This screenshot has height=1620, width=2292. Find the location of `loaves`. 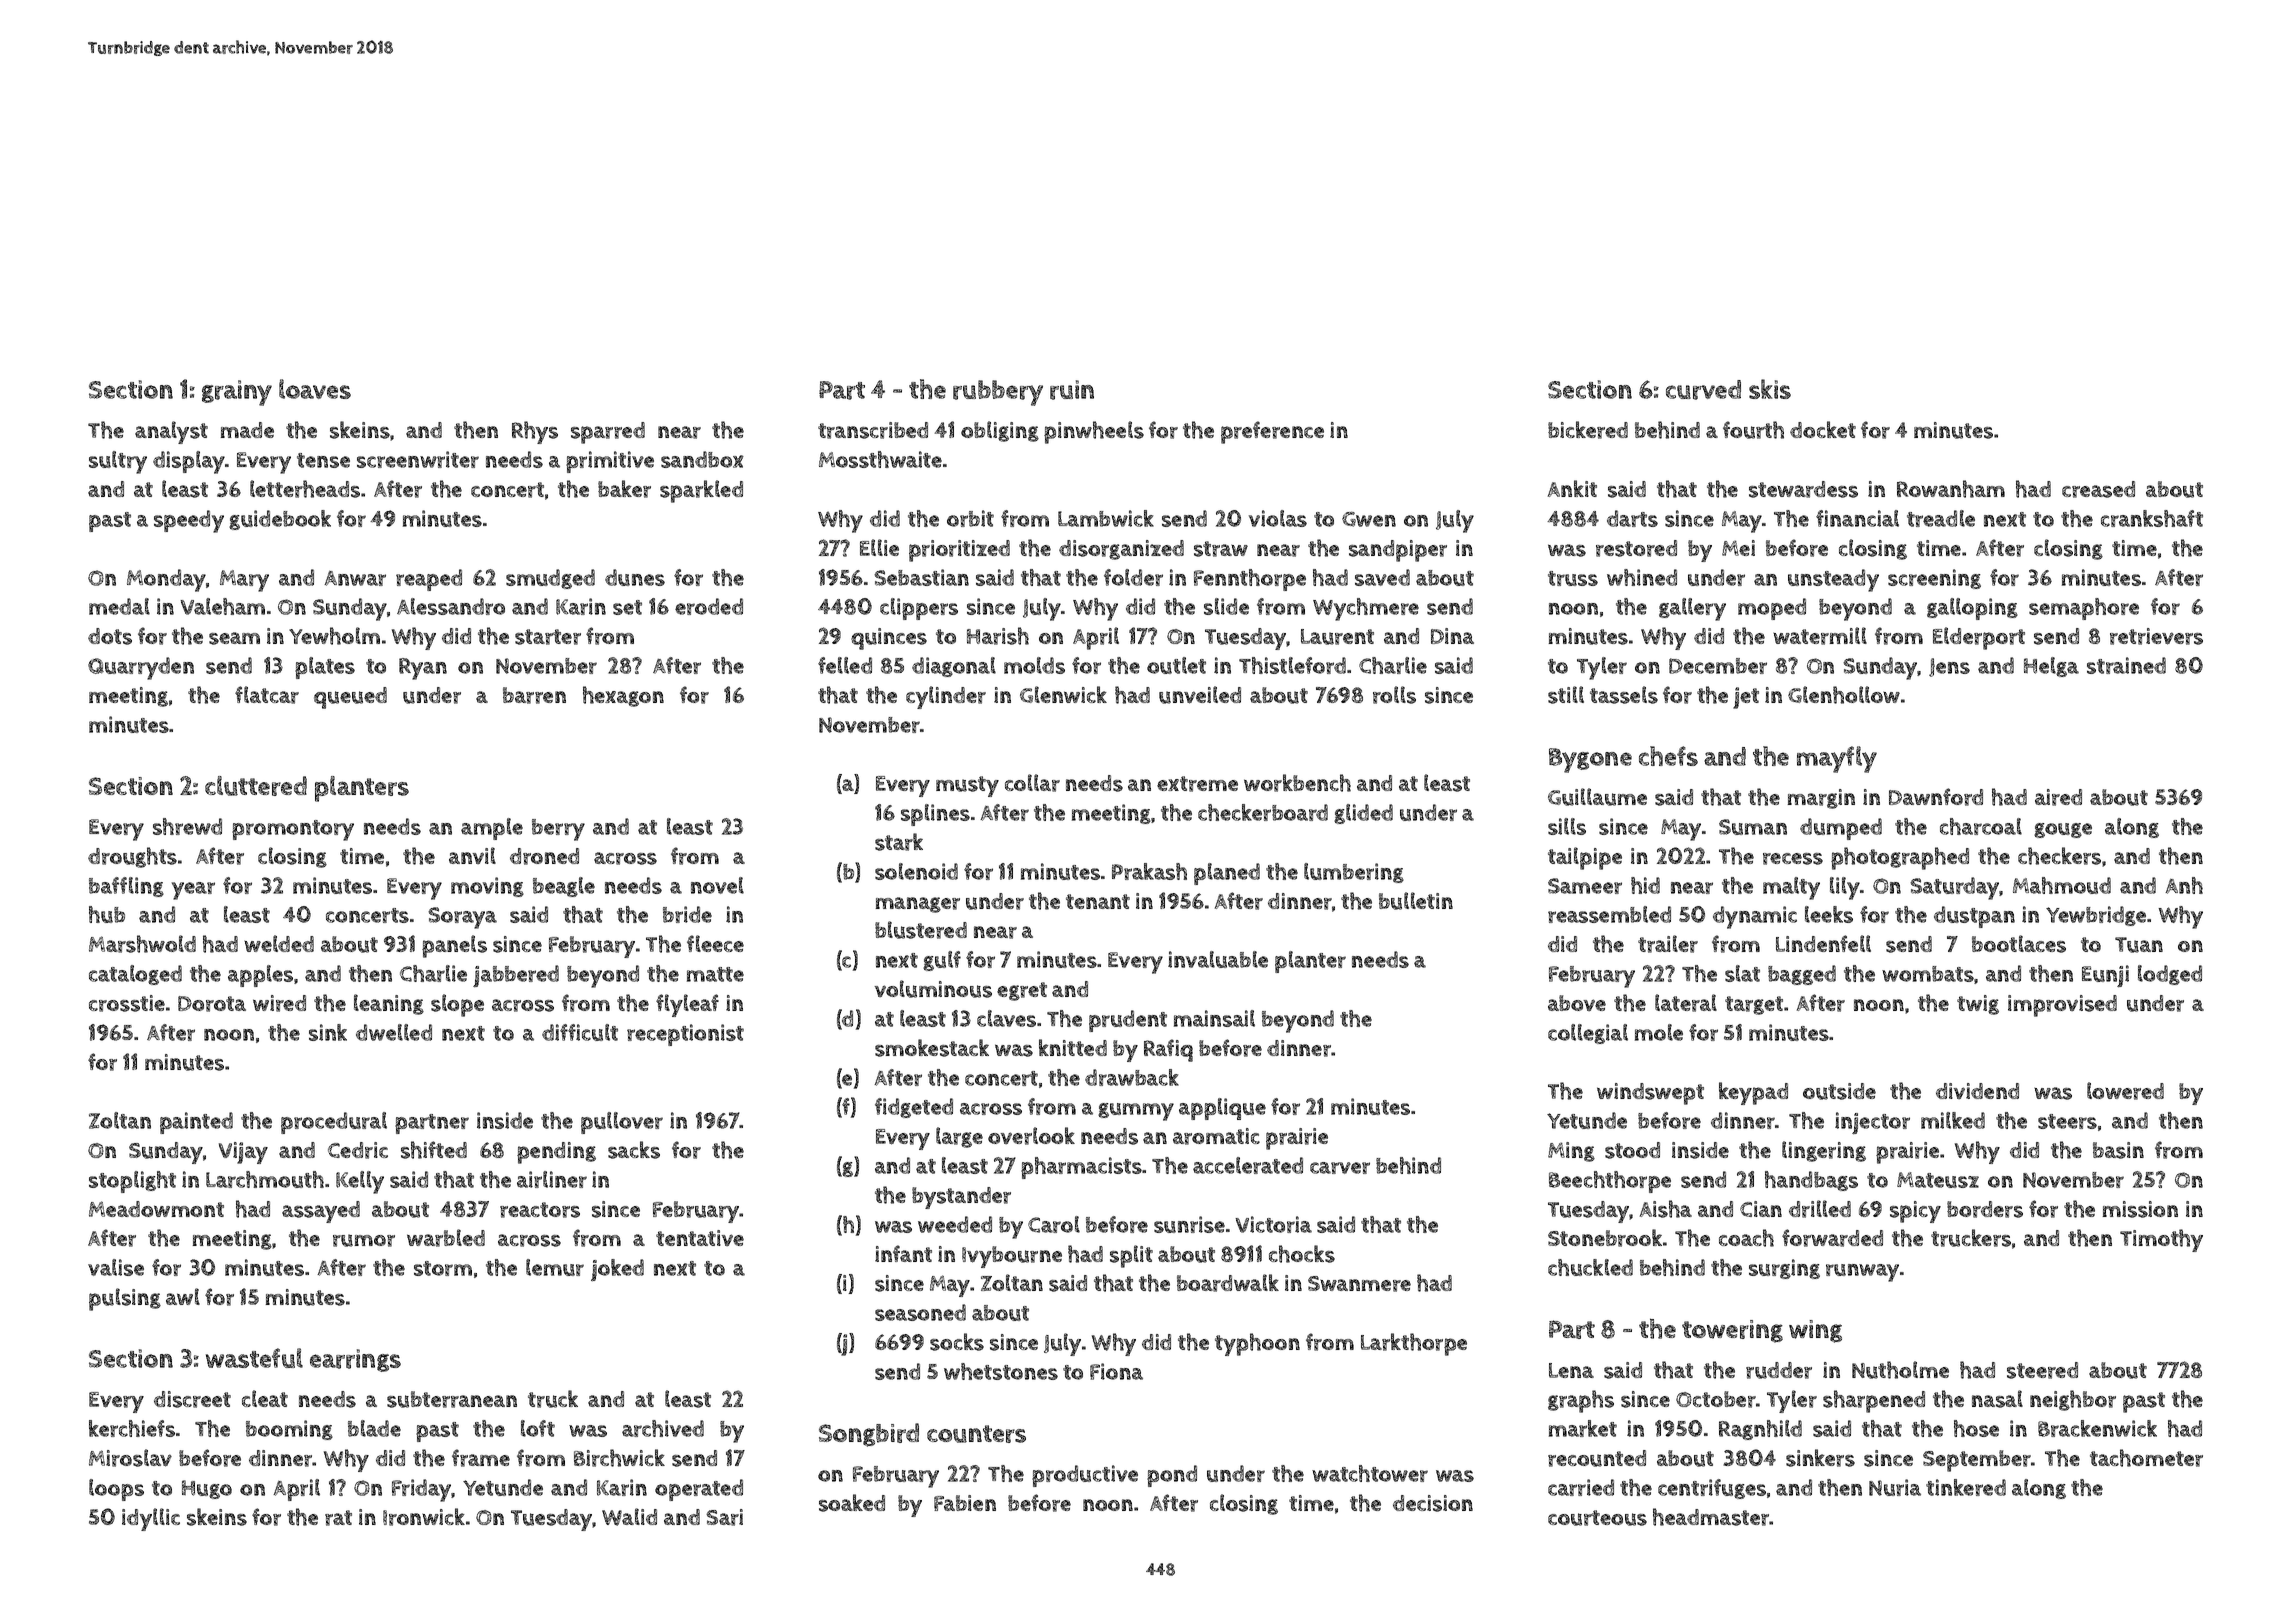

loaves is located at coordinates (315, 389).
